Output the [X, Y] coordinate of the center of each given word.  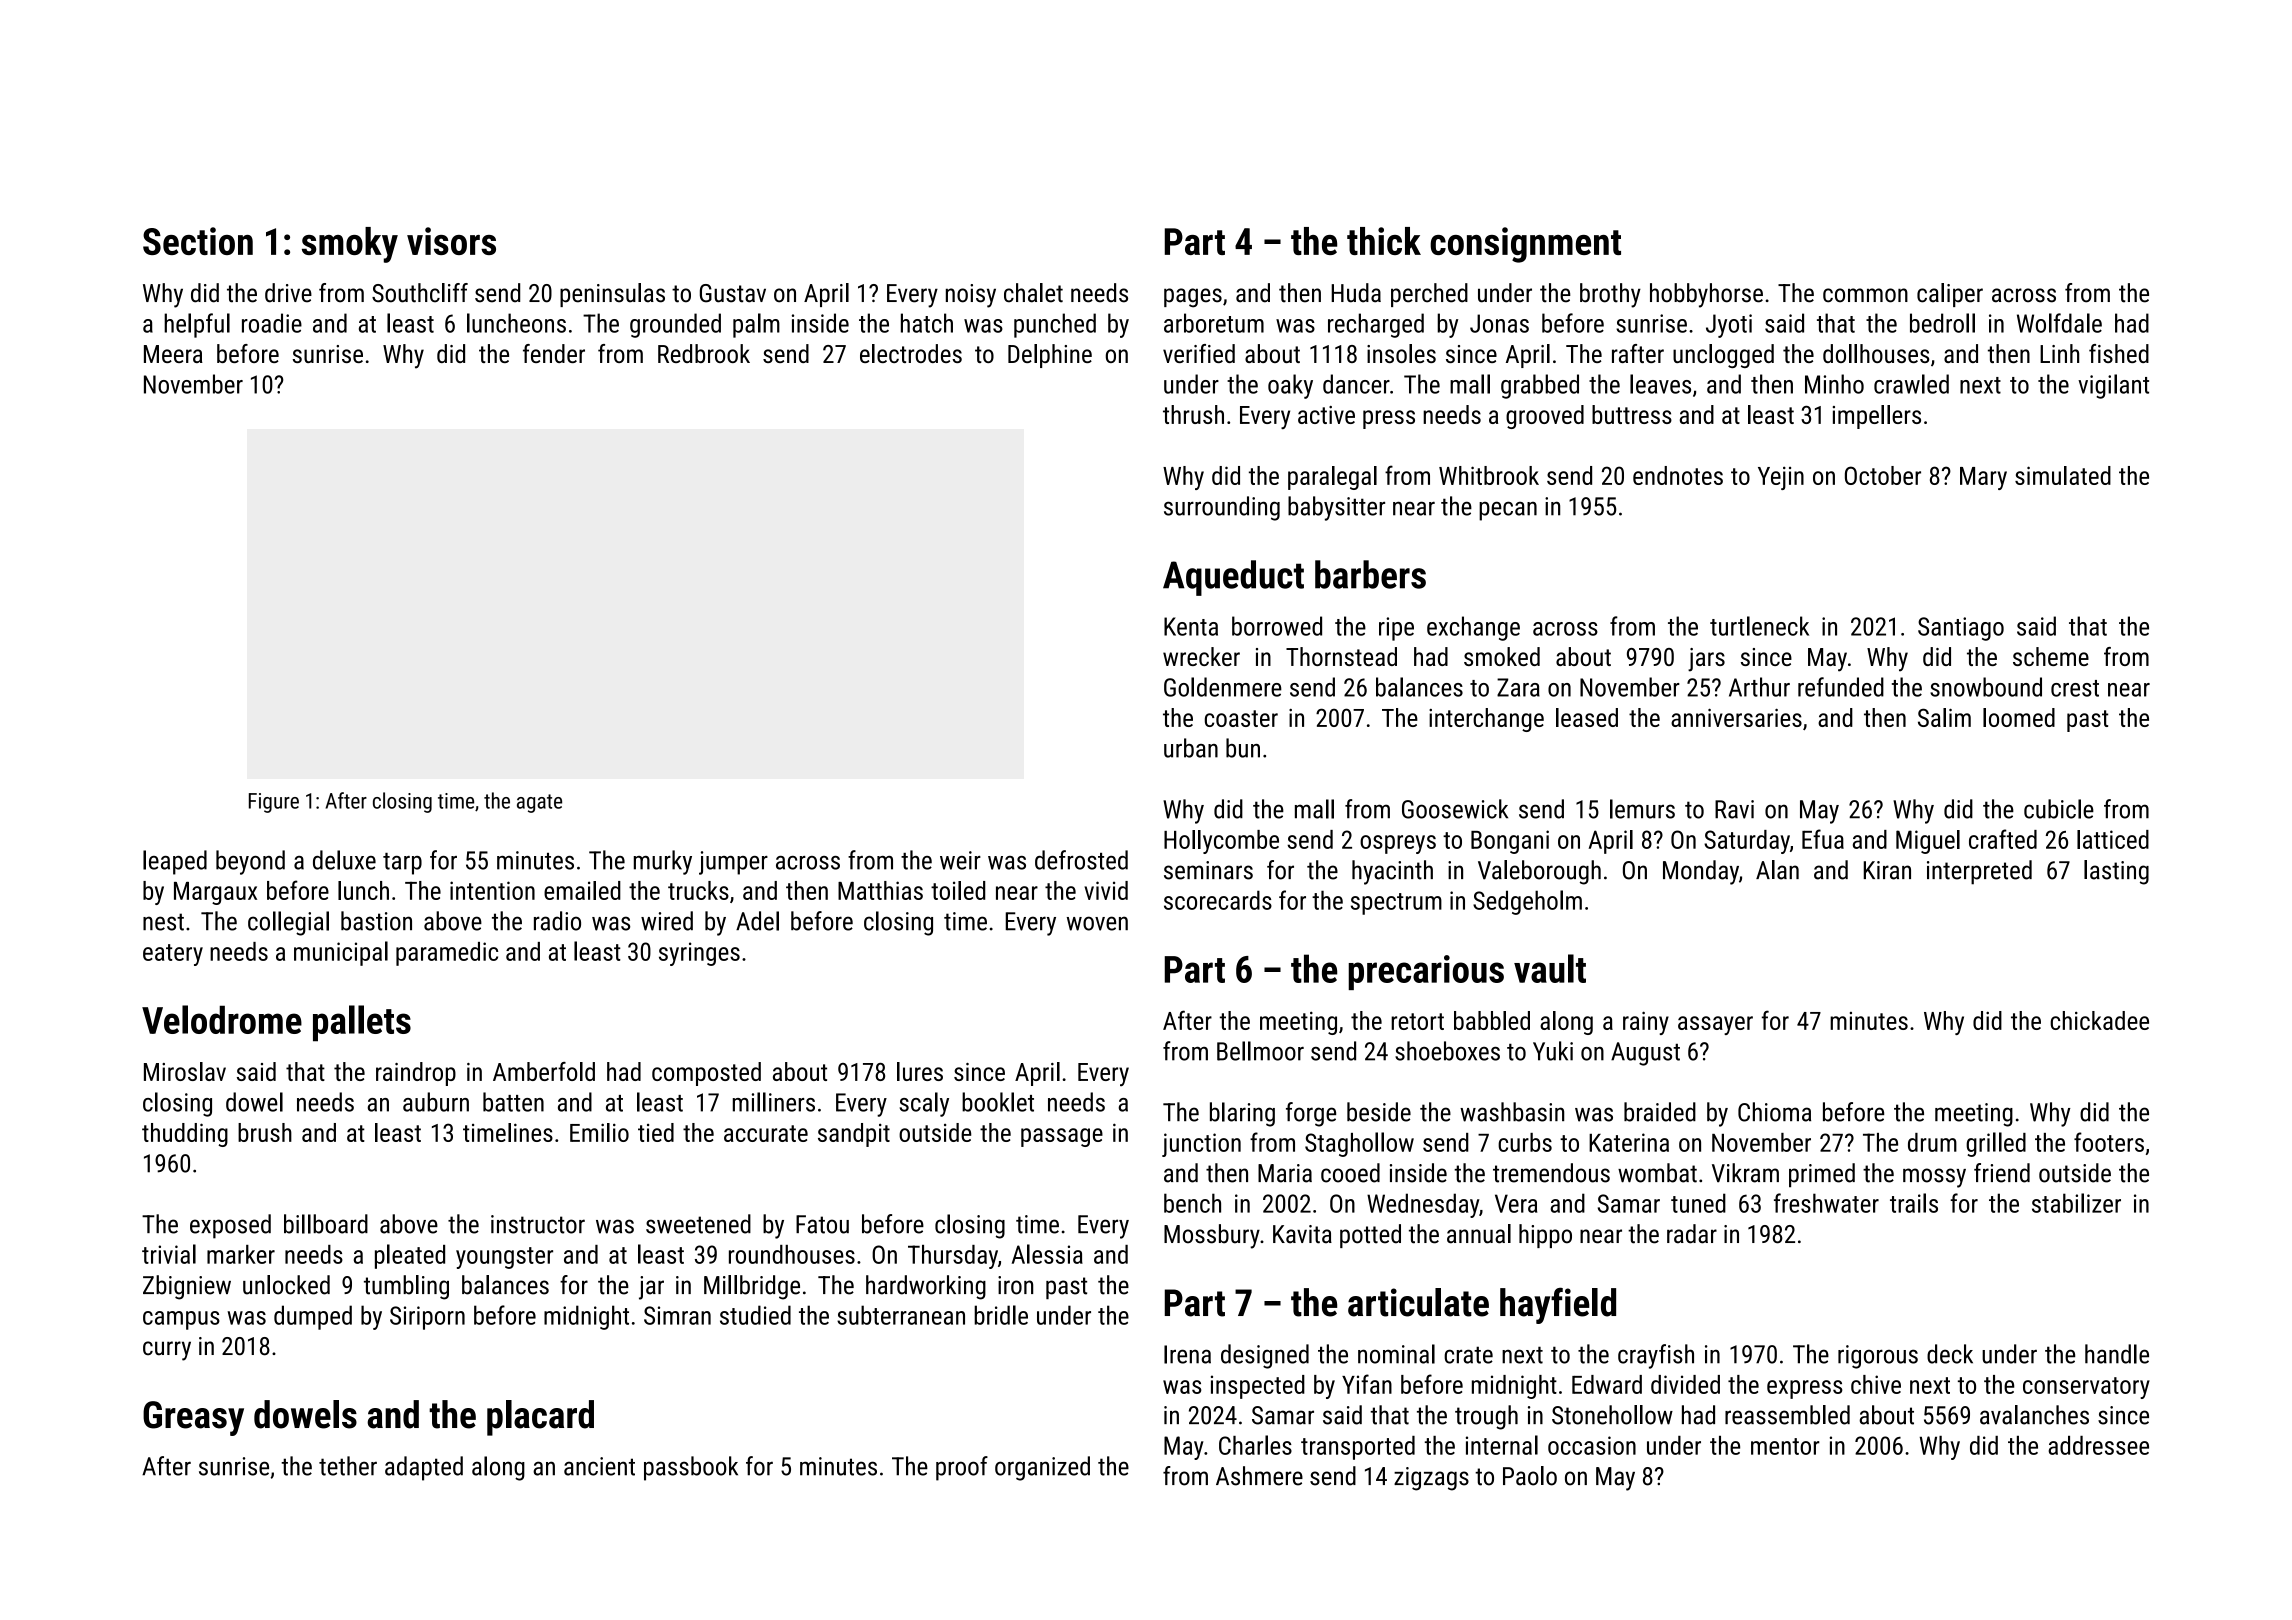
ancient [599, 1466]
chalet [1033, 293]
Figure [274, 803]
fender [554, 353]
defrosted [1081, 860]
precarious [1426, 972]
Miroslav [185, 1071]
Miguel [1928, 842]
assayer [1715, 1025]
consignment [1525, 245]
